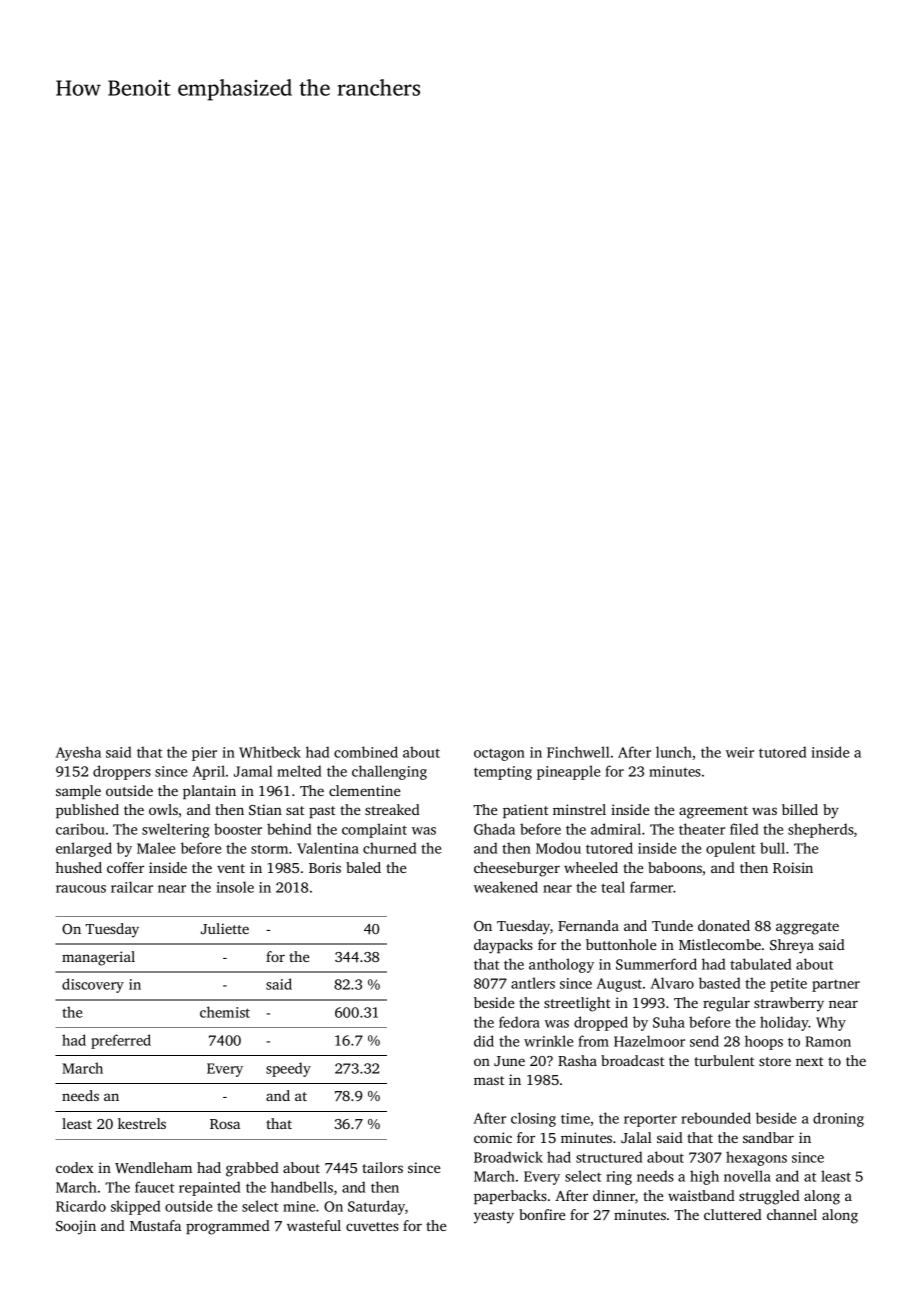 This image has height=1314, width=924. What do you see at coordinates (122, 772) in the image?
I see `droppers` at bounding box center [122, 772].
